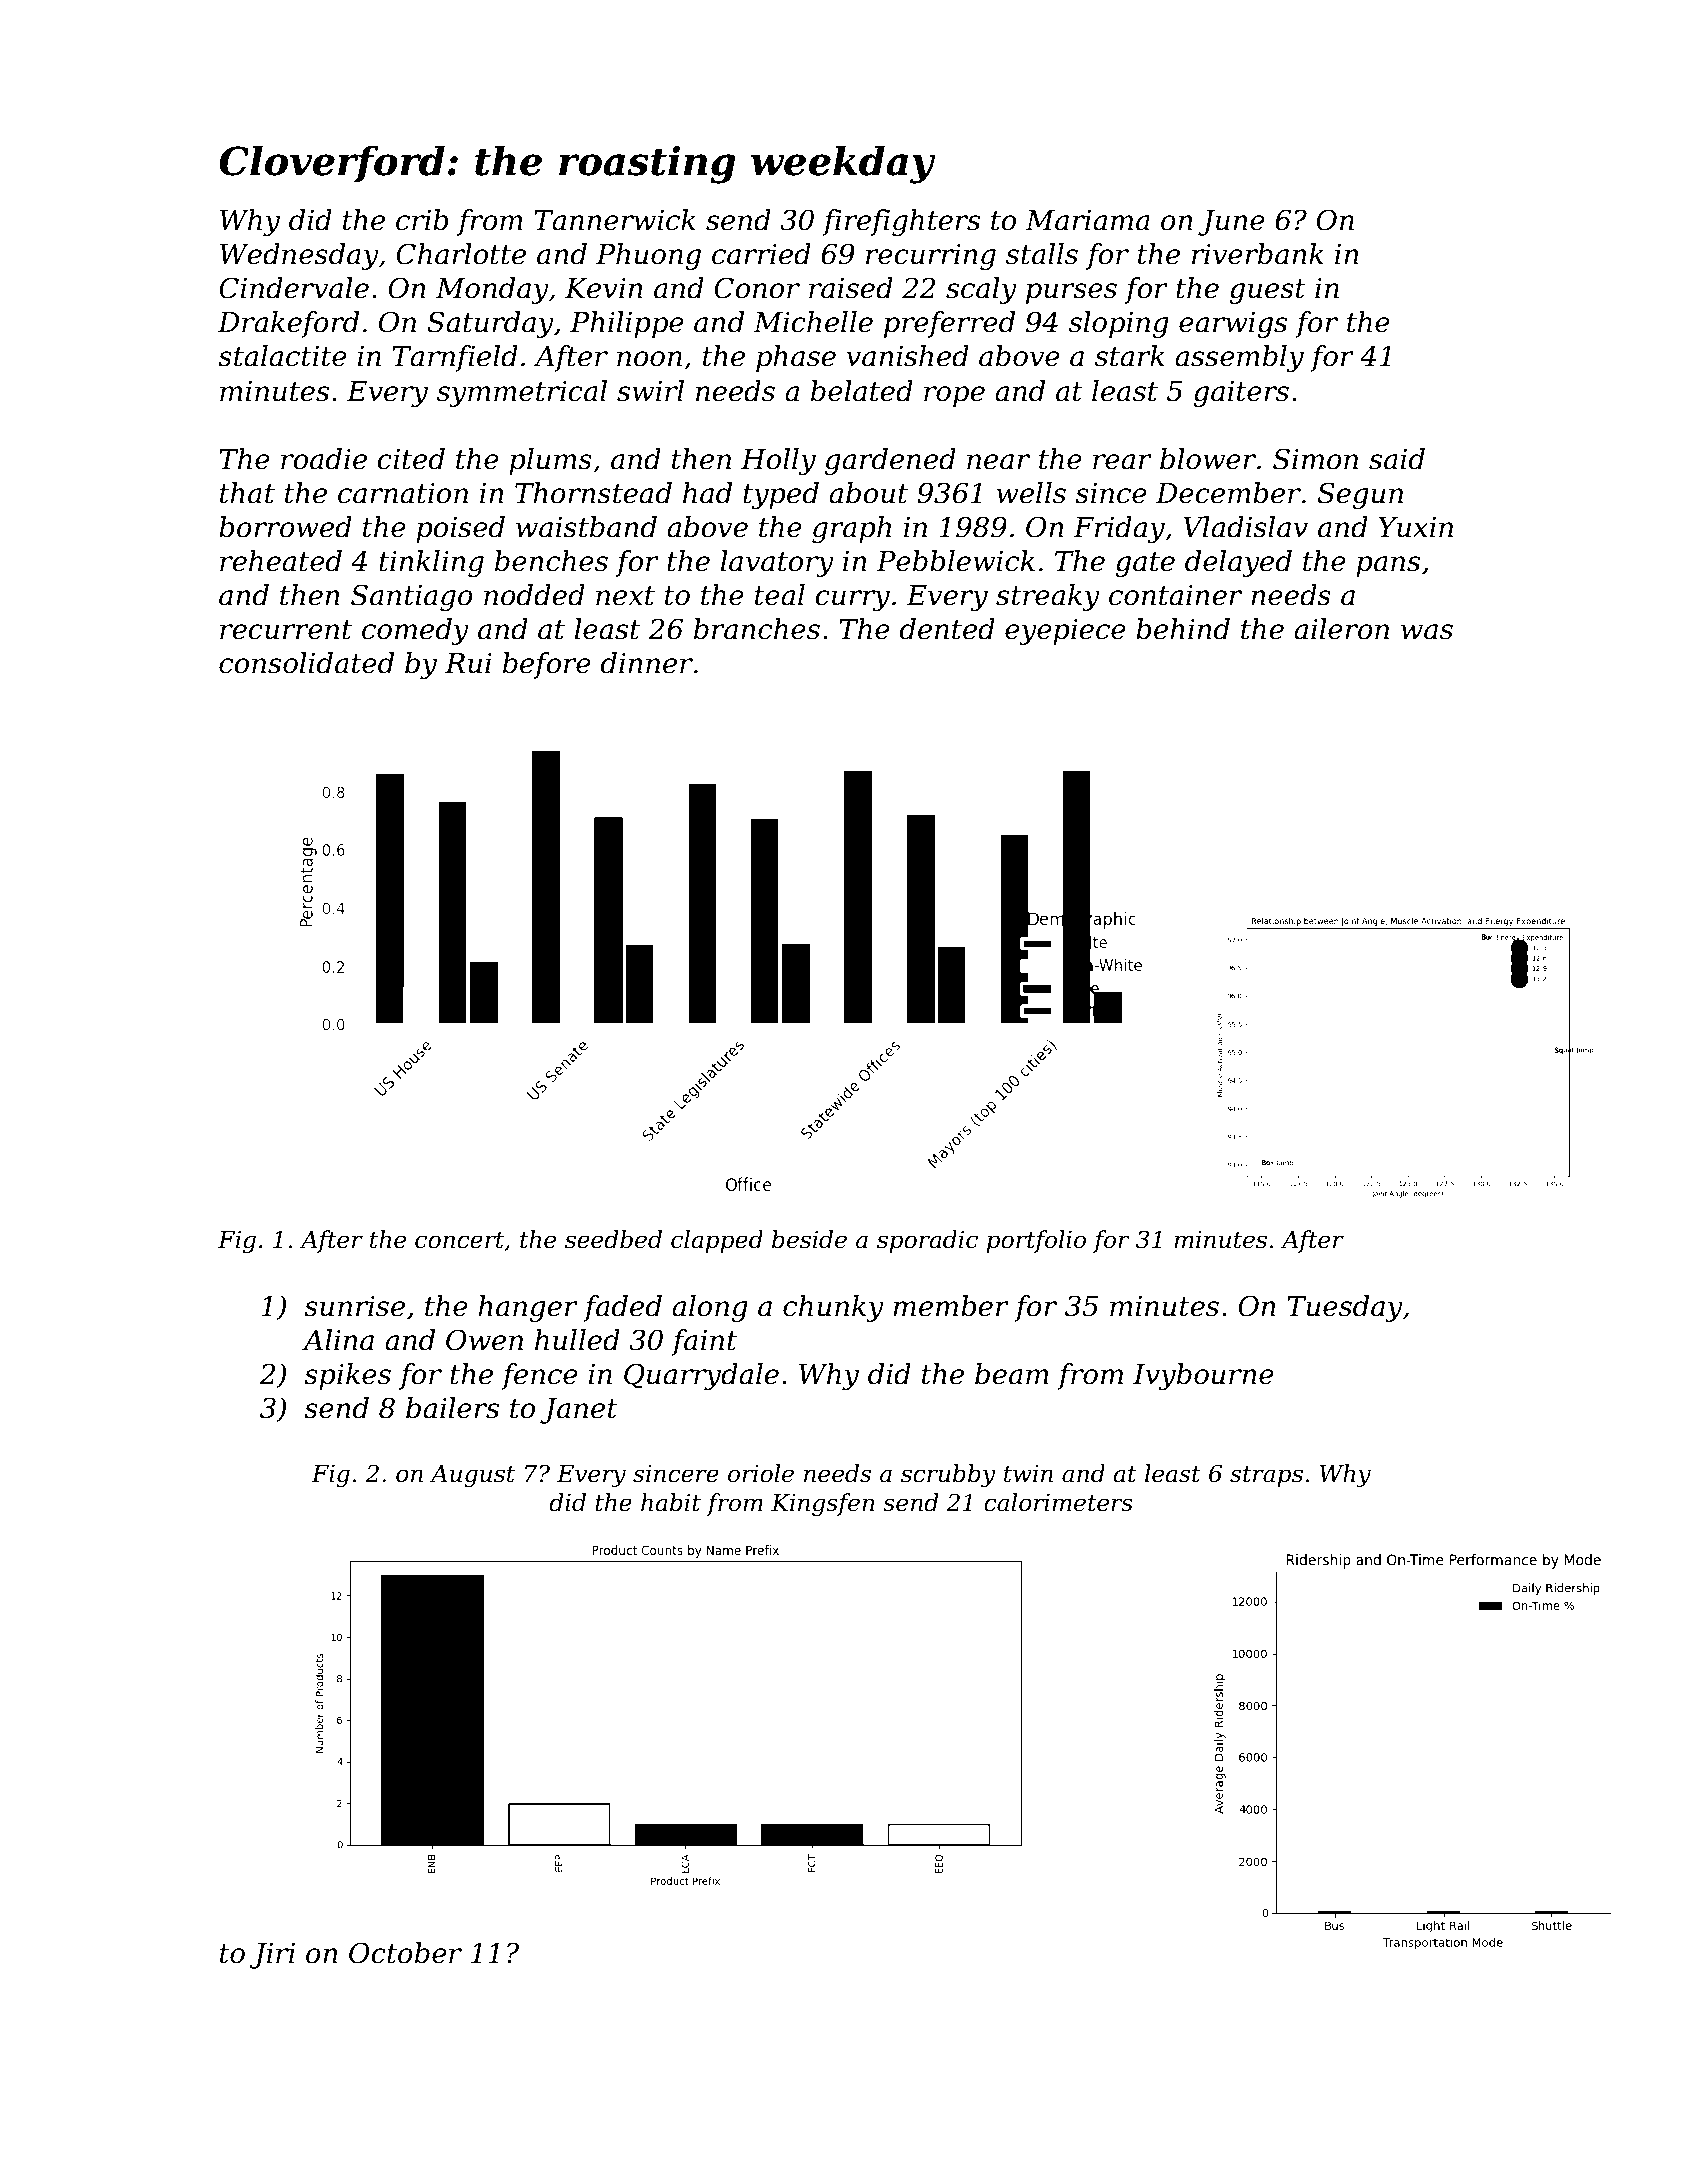  What do you see at coordinates (823, 1504) in the page?
I see `Kingsfen` at bounding box center [823, 1504].
